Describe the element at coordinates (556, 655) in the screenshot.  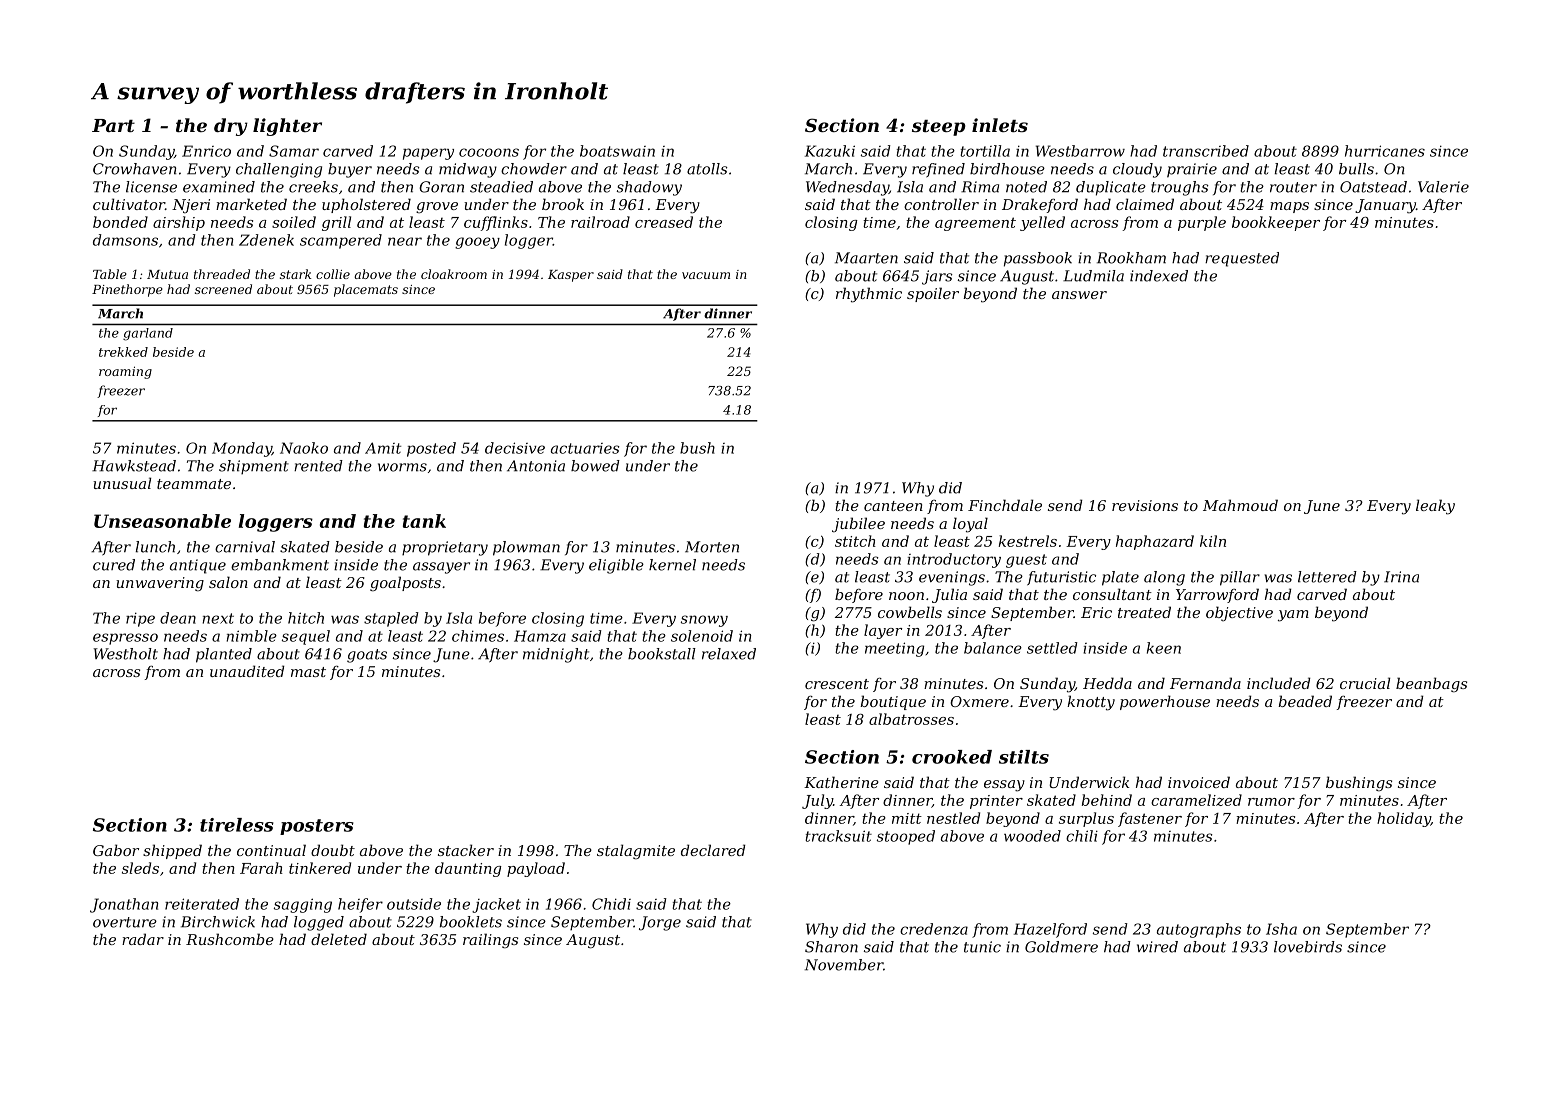
I see `midnight` at that location.
